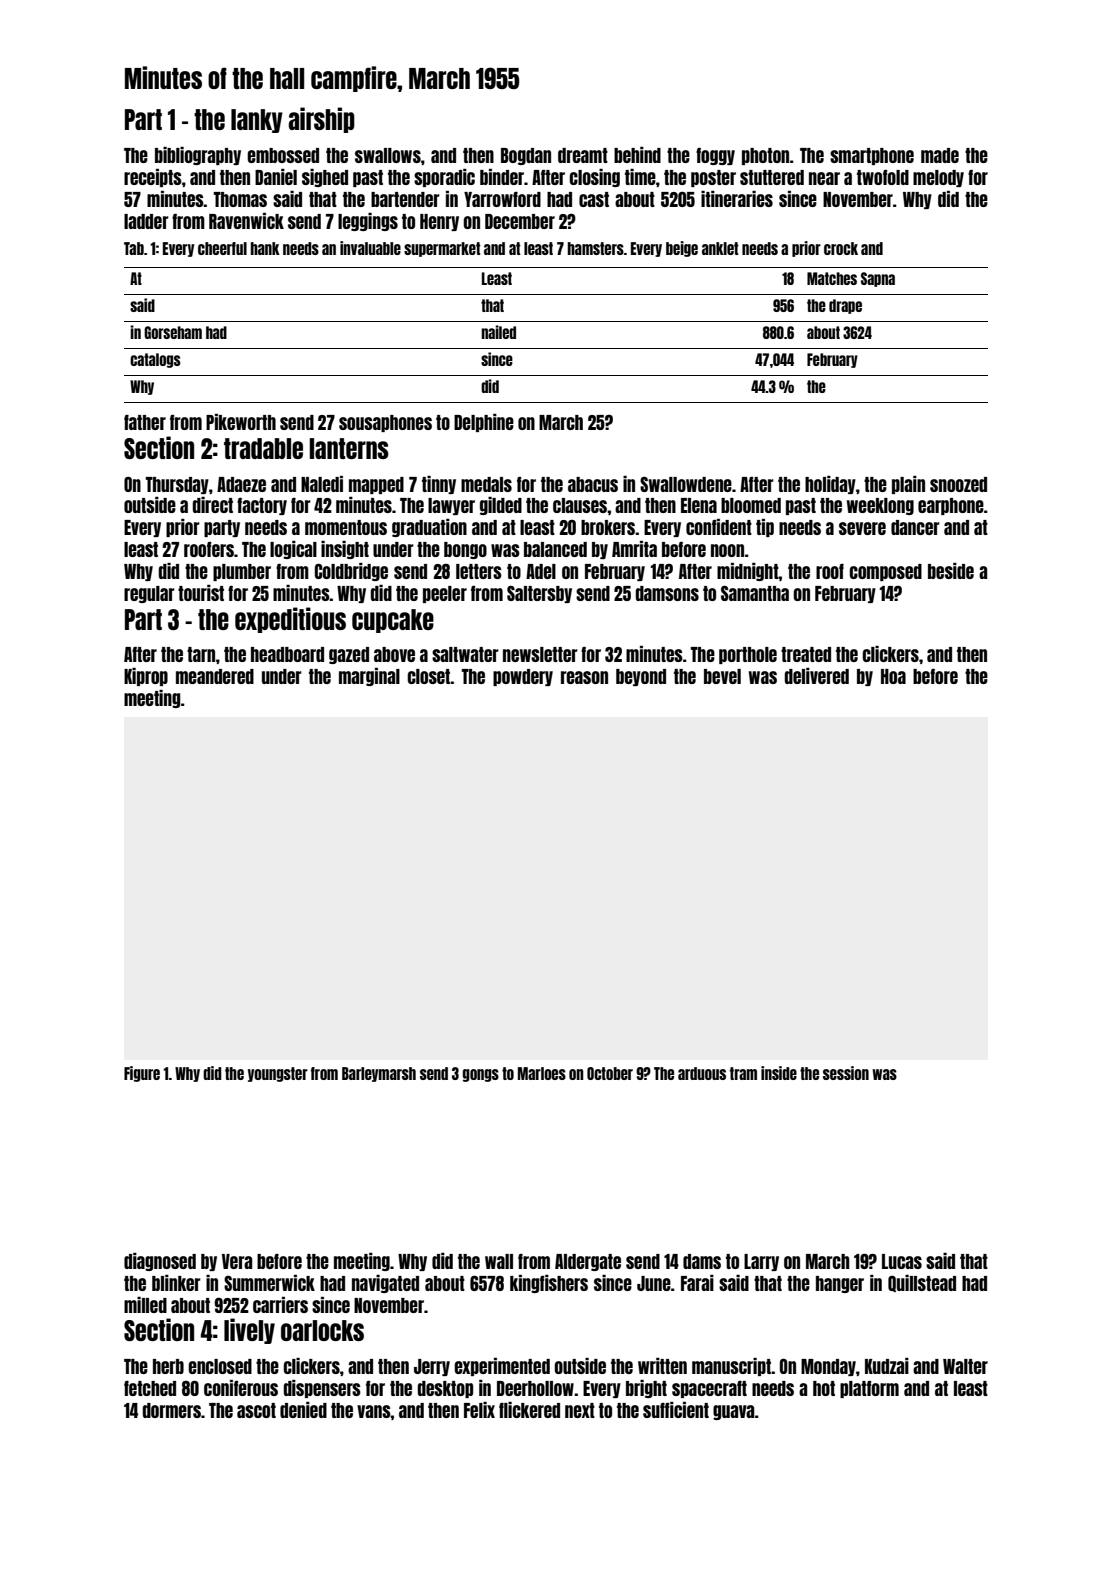 Image resolution: width=1112 pixels, height=1573 pixels. What do you see at coordinates (173, 332) in the screenshot?
I see `Gorseham` at bounding box center [173, 332].
